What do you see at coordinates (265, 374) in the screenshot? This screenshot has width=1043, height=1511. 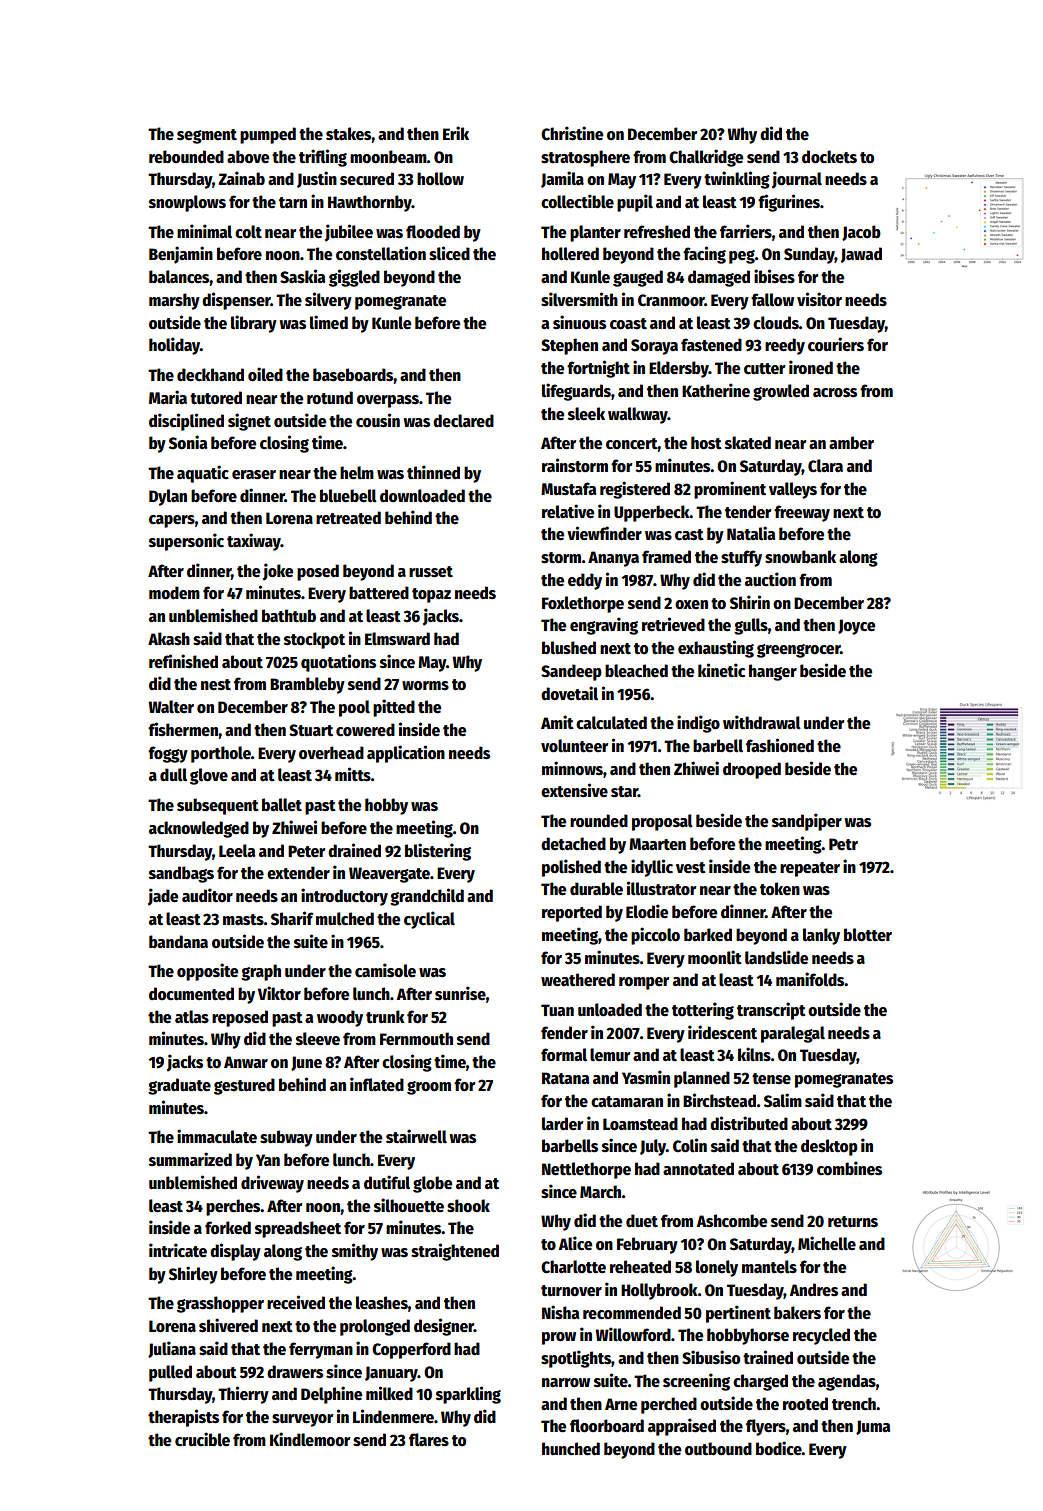 I see `oiled` at bounding box center [265, 374].
